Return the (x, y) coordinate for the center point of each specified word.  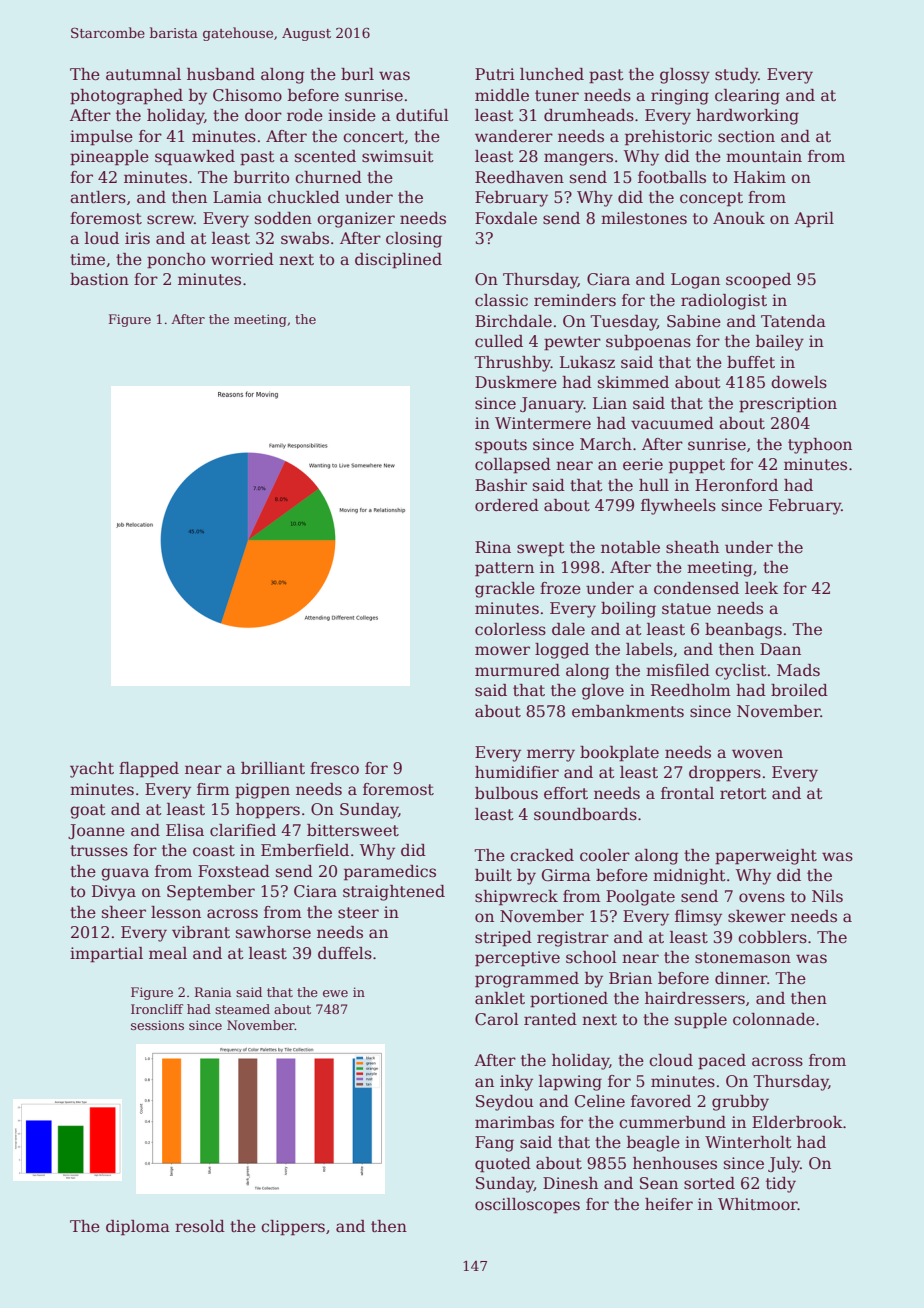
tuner (557, 96)
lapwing (570, 1083)
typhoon (820, 446)
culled (499, 341)
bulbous (506, 793)
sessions (157, 1025)
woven (757, 754)
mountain (764, 156)
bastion (99, 279)
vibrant (201, 932)
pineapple (109, 158)
